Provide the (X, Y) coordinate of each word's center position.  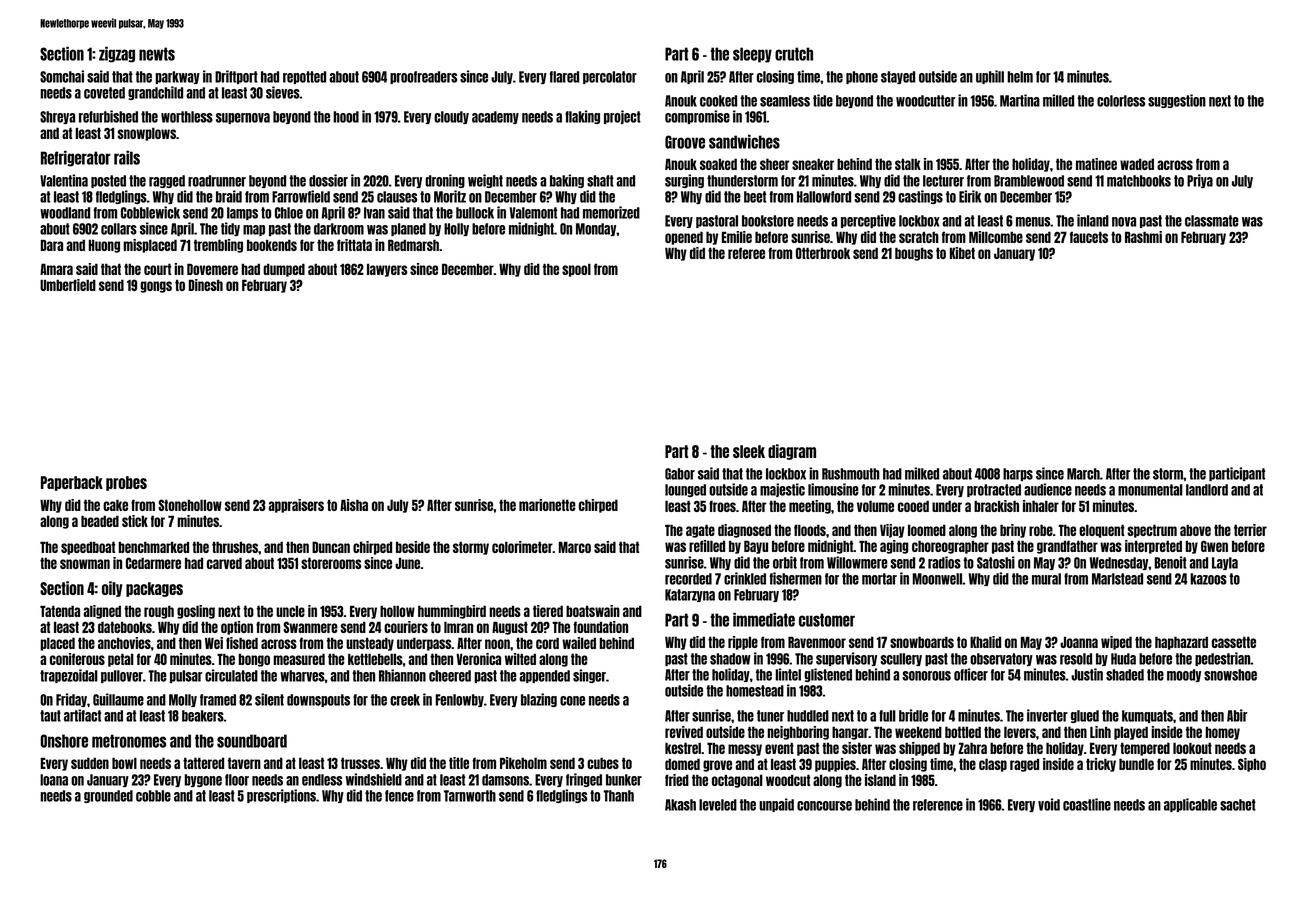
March (1083, 474)
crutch (794, 54)
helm (1020, 77)
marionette (547, 505)
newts (157, 54)
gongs (156, 287)
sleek (749, 451)
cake (115, 505)
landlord (1207, 490)
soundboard (252, 741)
